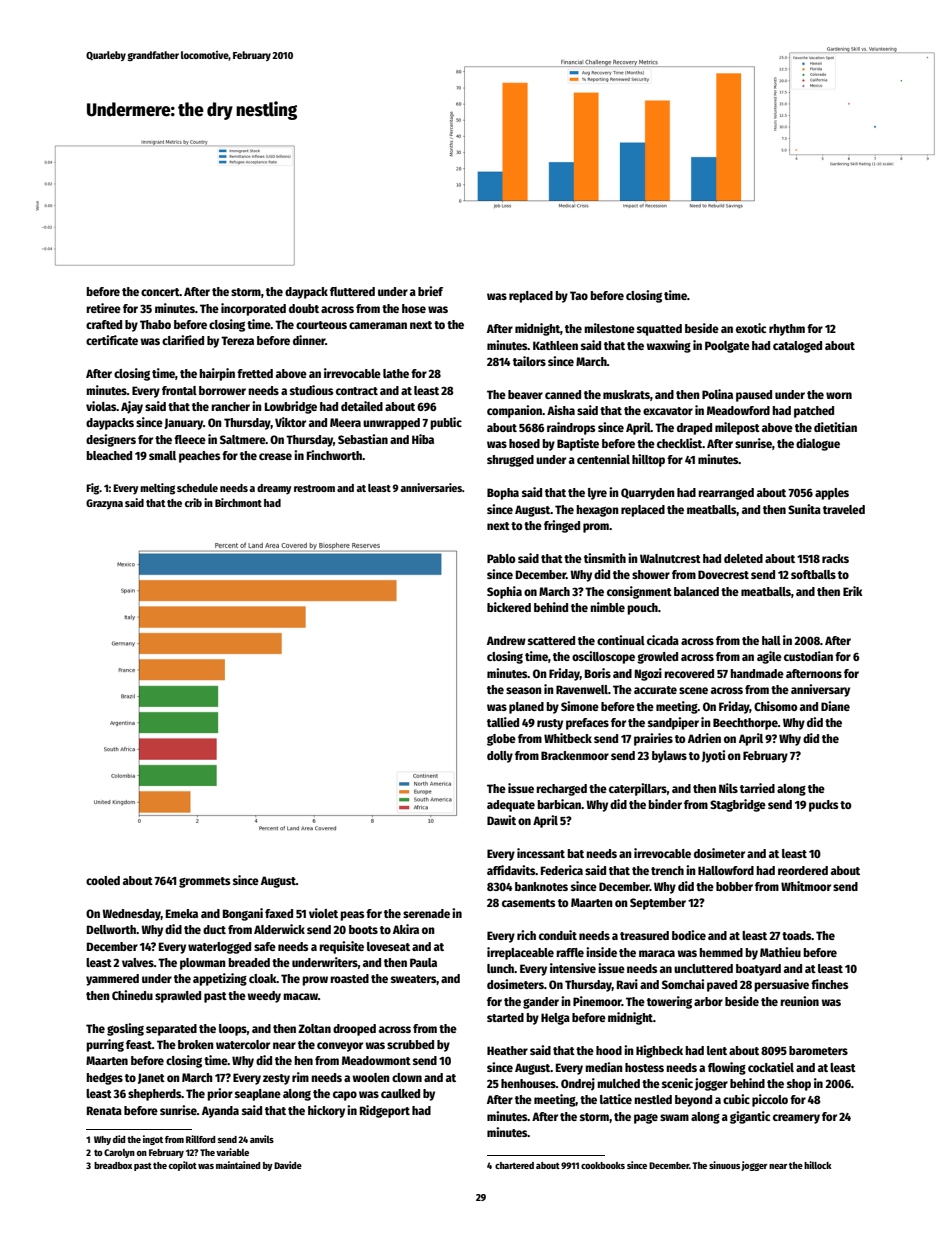 The width and height of the document is (952, 1233). What do you see at coordinates (204, 882) in the document?
I see `grommets` at bounding box center [204, 882].
